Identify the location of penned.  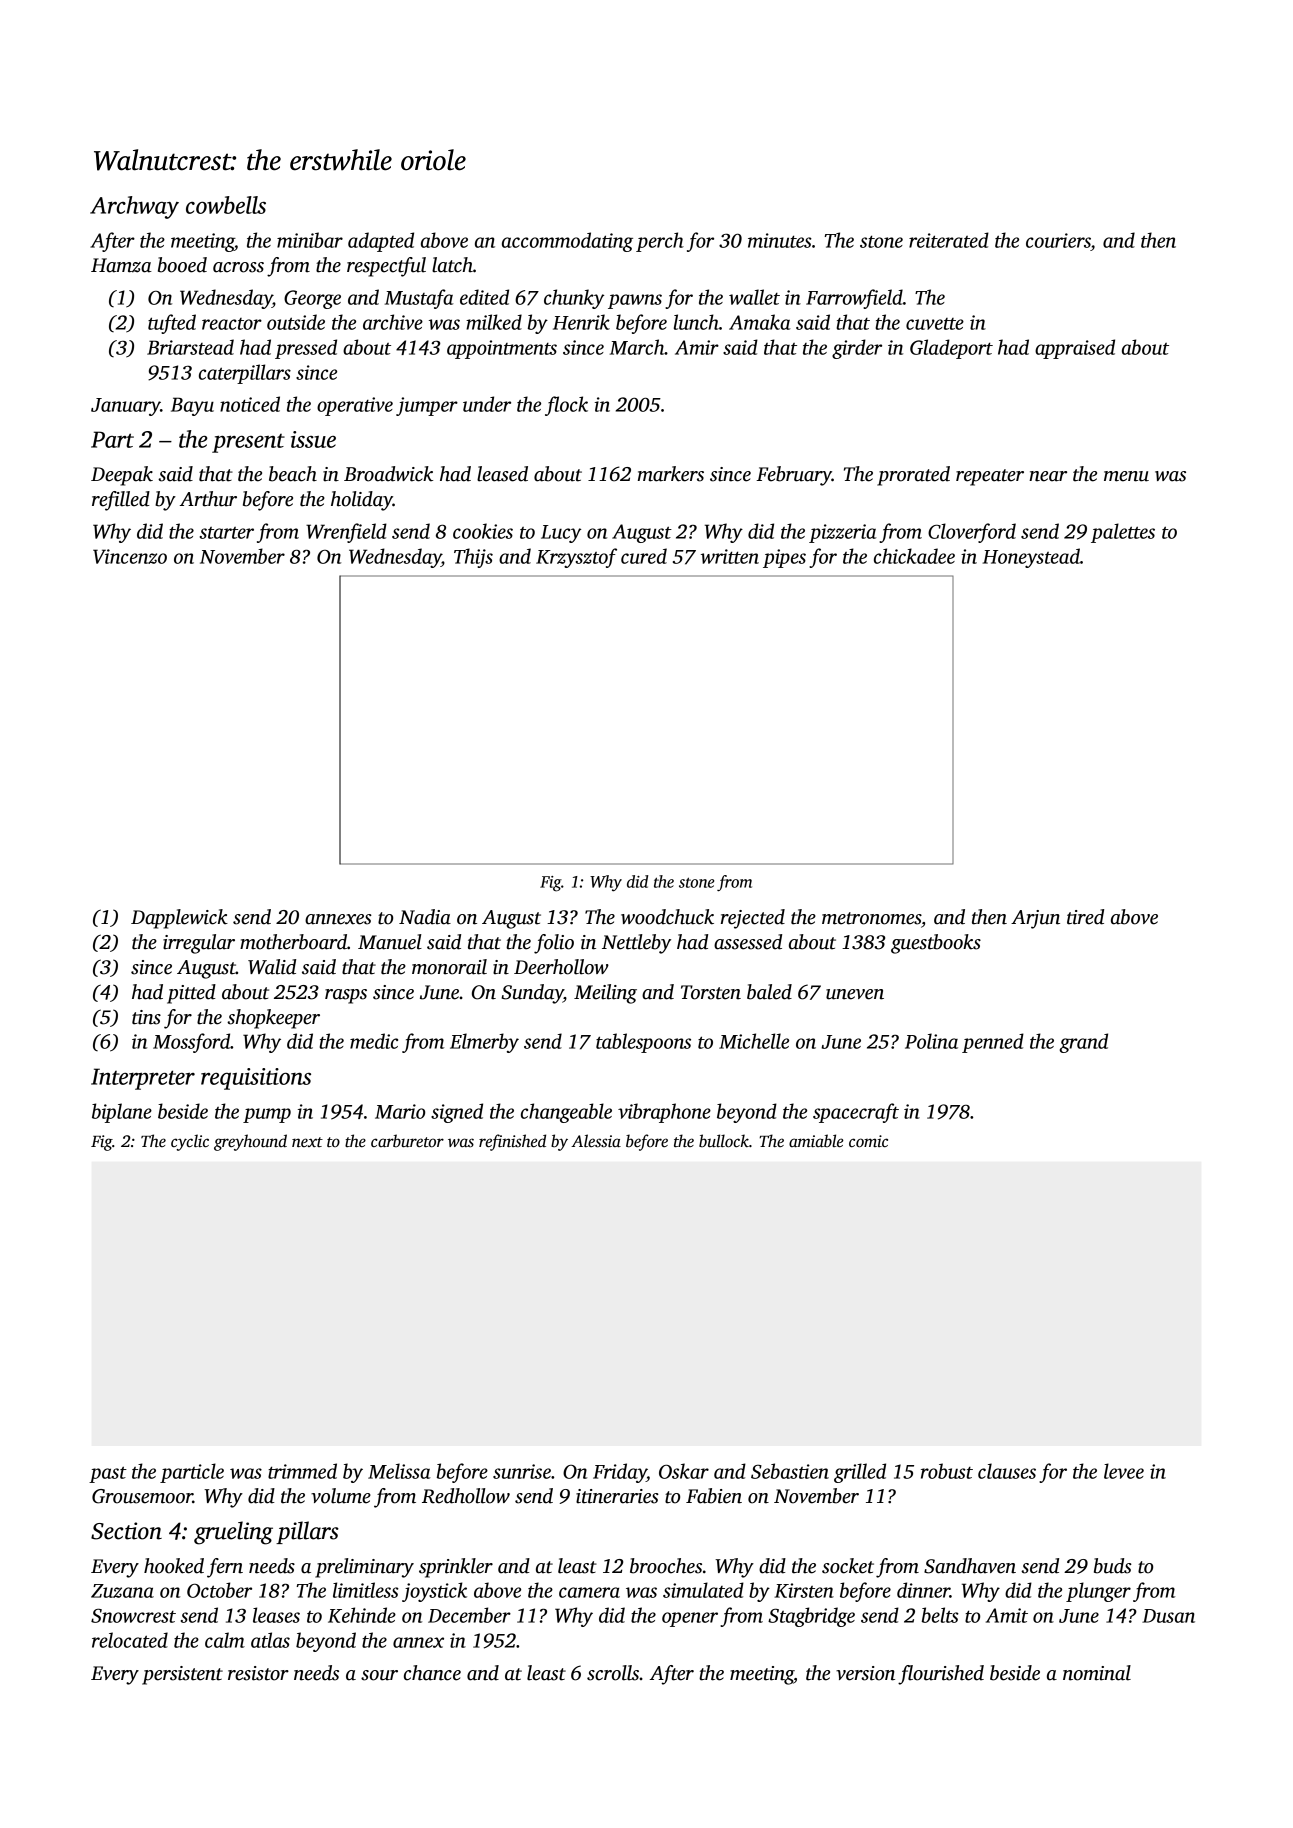
(993, 1043).
